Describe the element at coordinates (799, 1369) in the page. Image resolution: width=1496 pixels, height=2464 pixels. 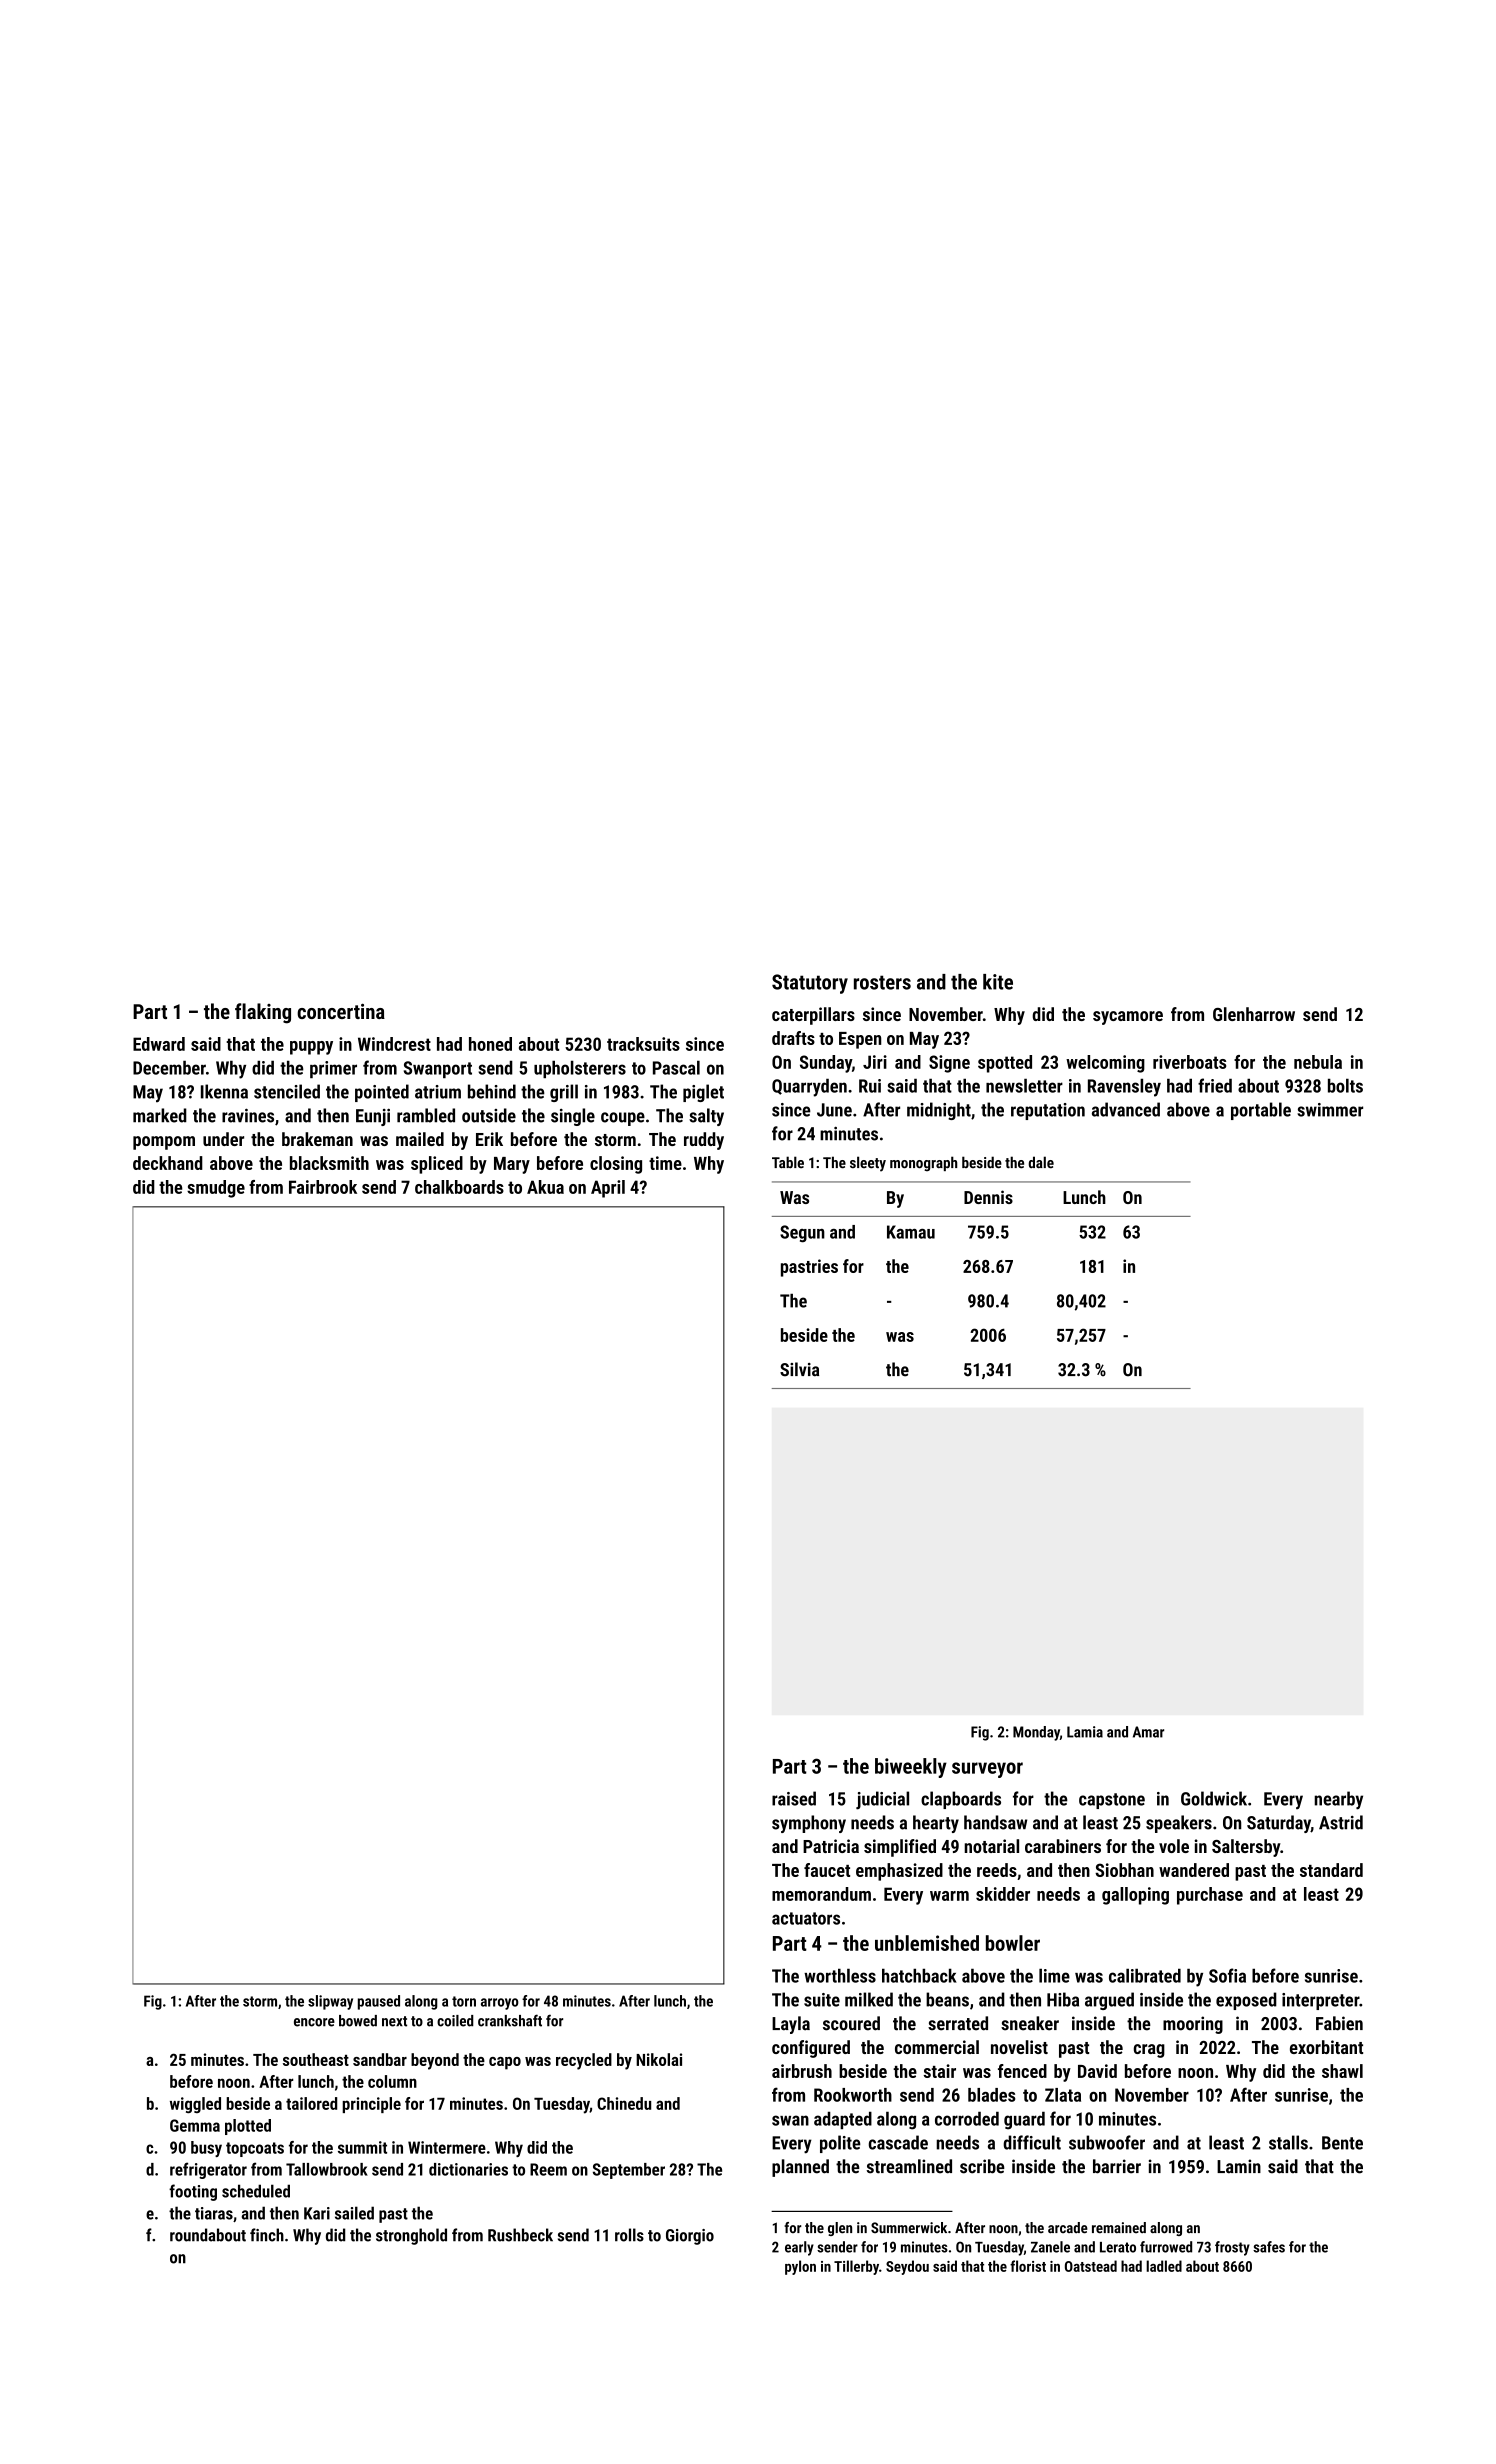
I see `Silvia` at that location.
